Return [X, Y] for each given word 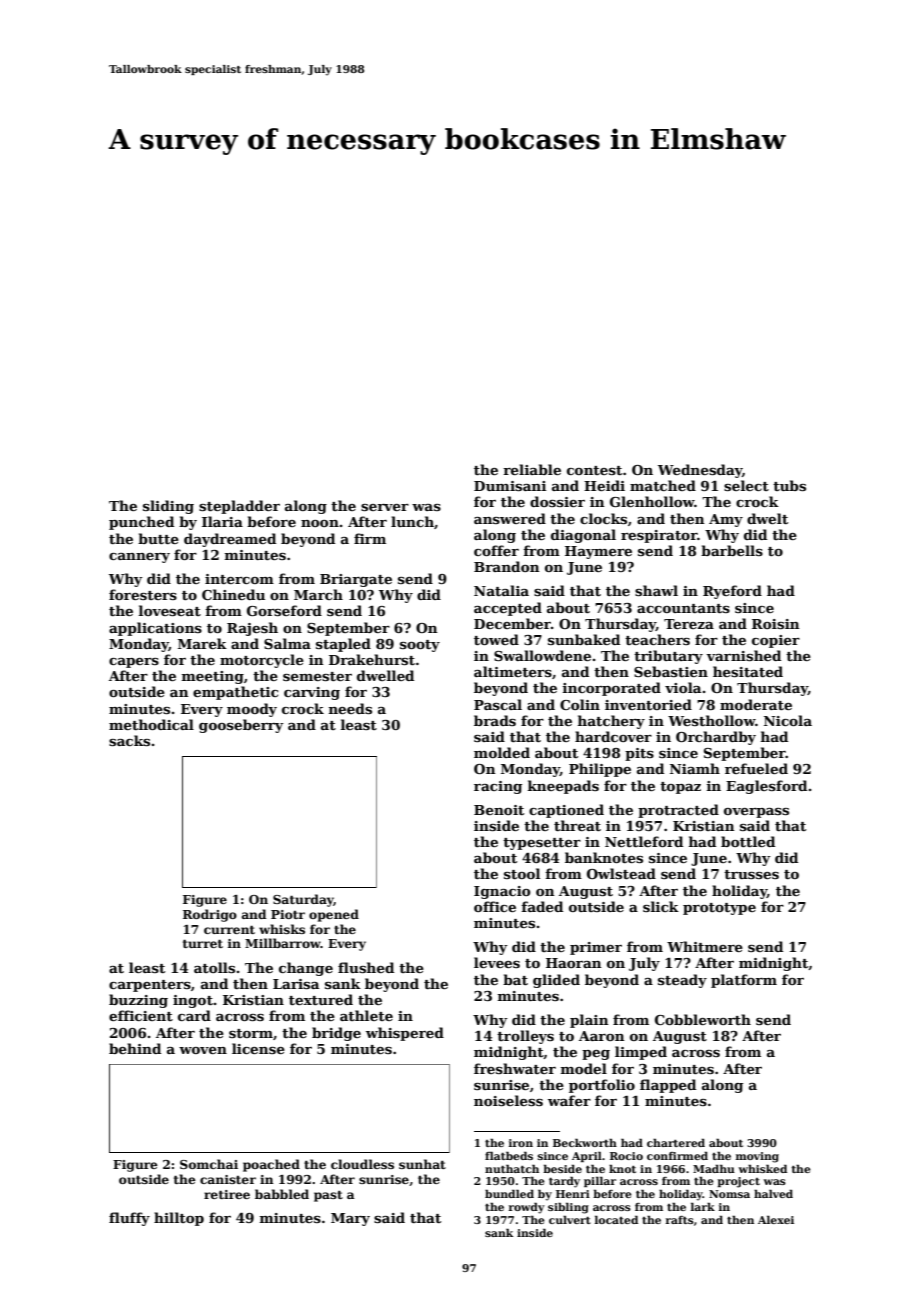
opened [334, 915]
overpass [756, 813]
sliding [168, 507]
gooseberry [241, 726]
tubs [789, 485]
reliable [532, 469]
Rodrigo [210, 915]
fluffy [129, 1219]
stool [522, 873]
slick [661, 906]
